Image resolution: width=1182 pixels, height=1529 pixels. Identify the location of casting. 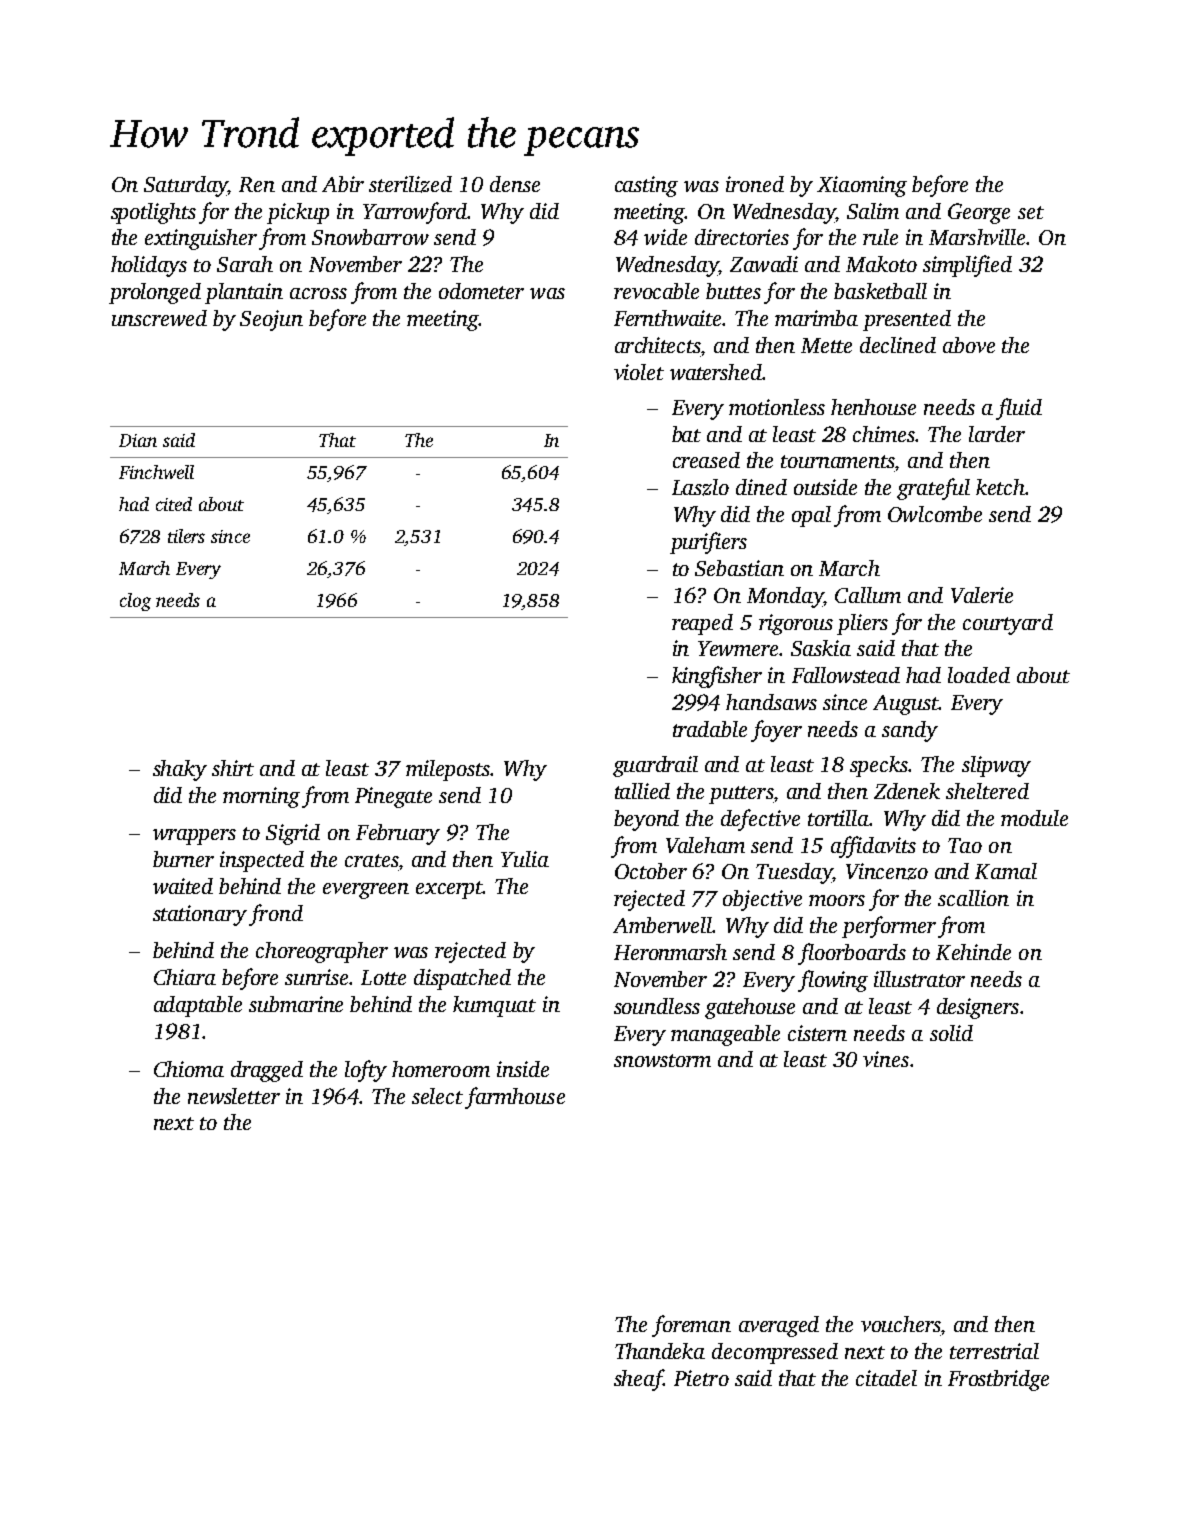
(646, 186).
